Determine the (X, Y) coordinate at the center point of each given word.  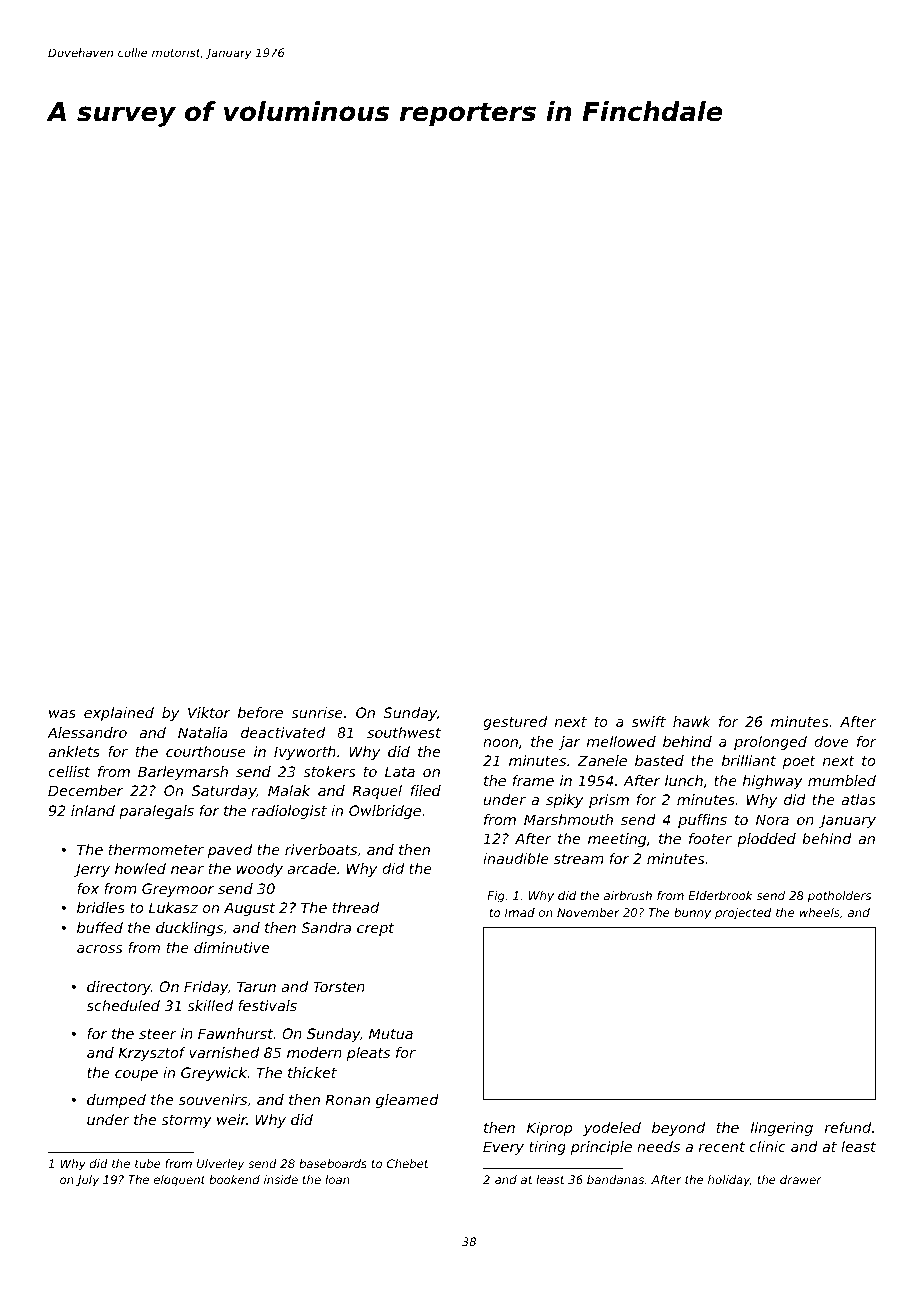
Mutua (391, 1033)
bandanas (615, 1179)
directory (119, 988)
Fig (496, 897)
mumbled (842, 780)
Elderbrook (720, 895)
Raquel (377, 792)
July (87, 1181)
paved (230, 851)
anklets (74, 751)
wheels (819, 912)
